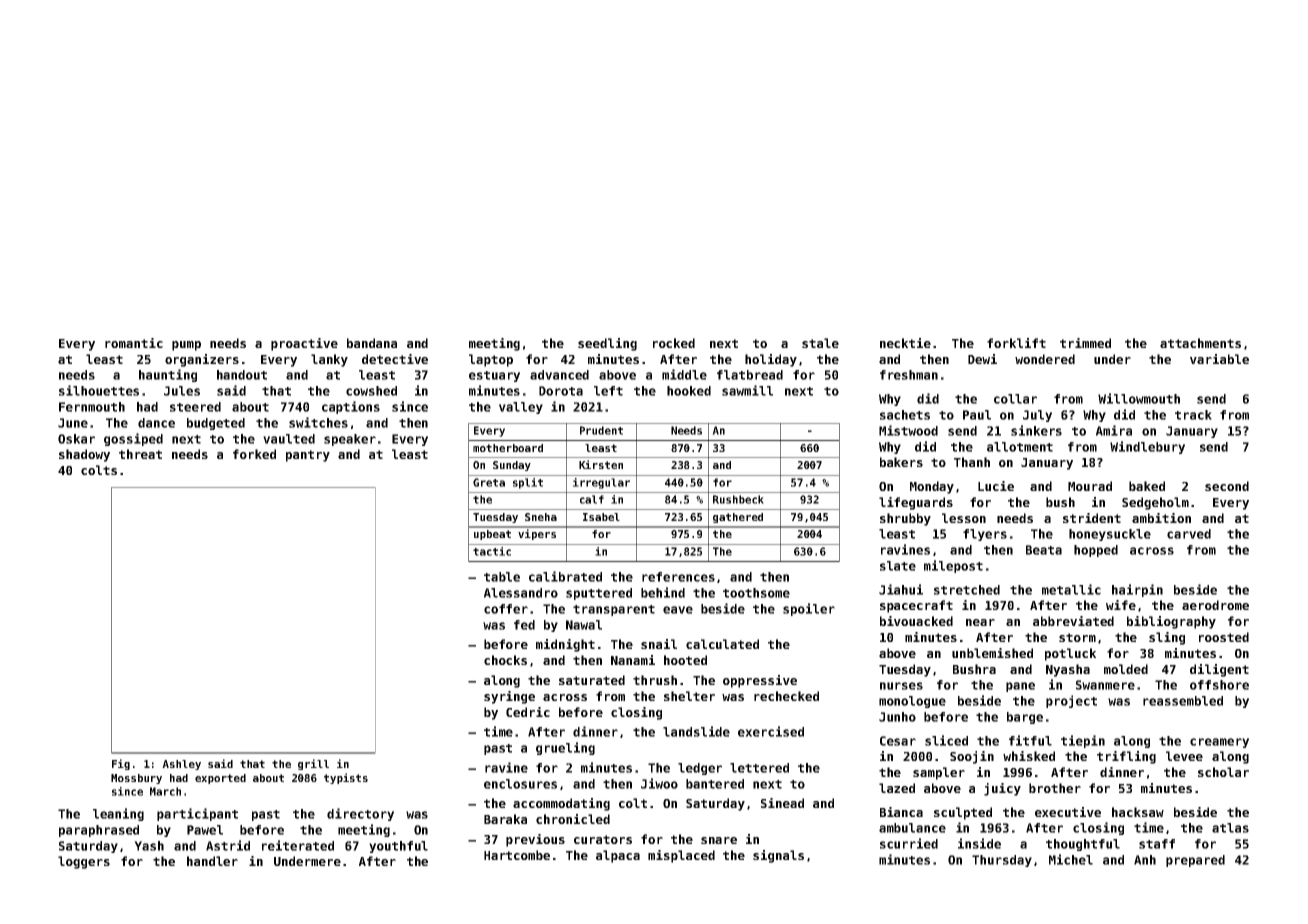  I want to click on Windlebury, so click(1147, 447).
